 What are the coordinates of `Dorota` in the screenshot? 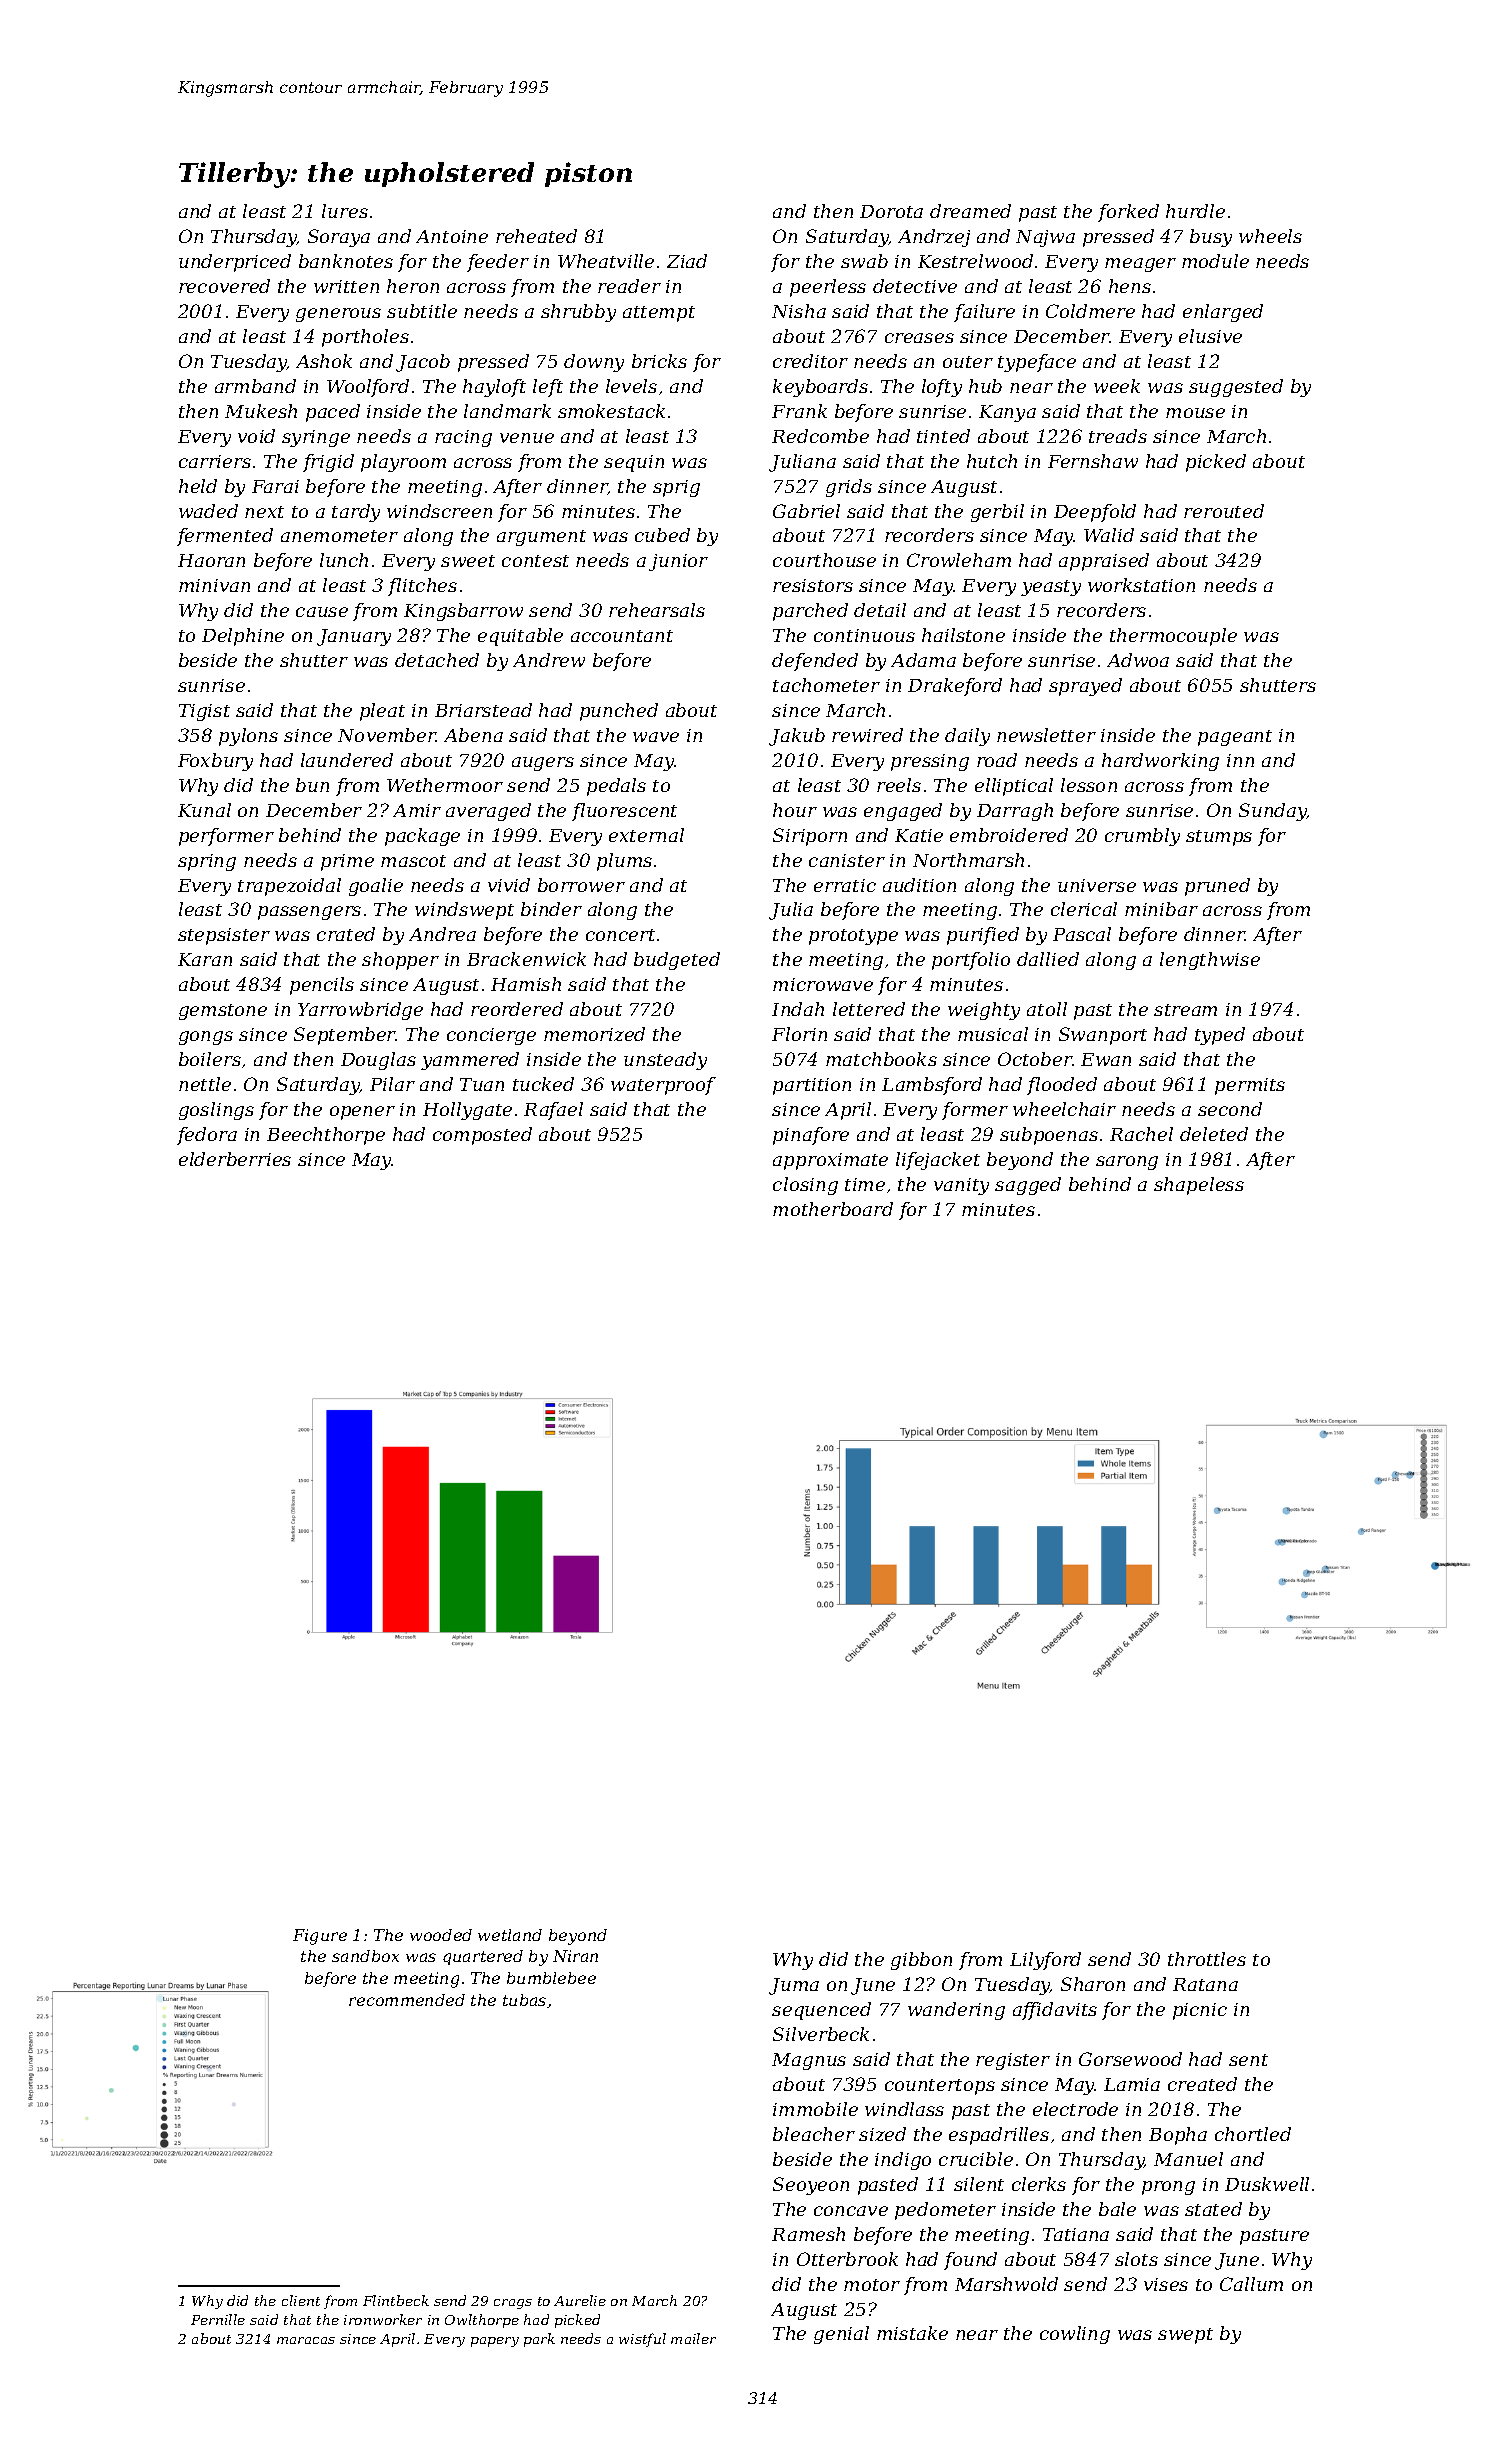 It's located at (891, 211).
